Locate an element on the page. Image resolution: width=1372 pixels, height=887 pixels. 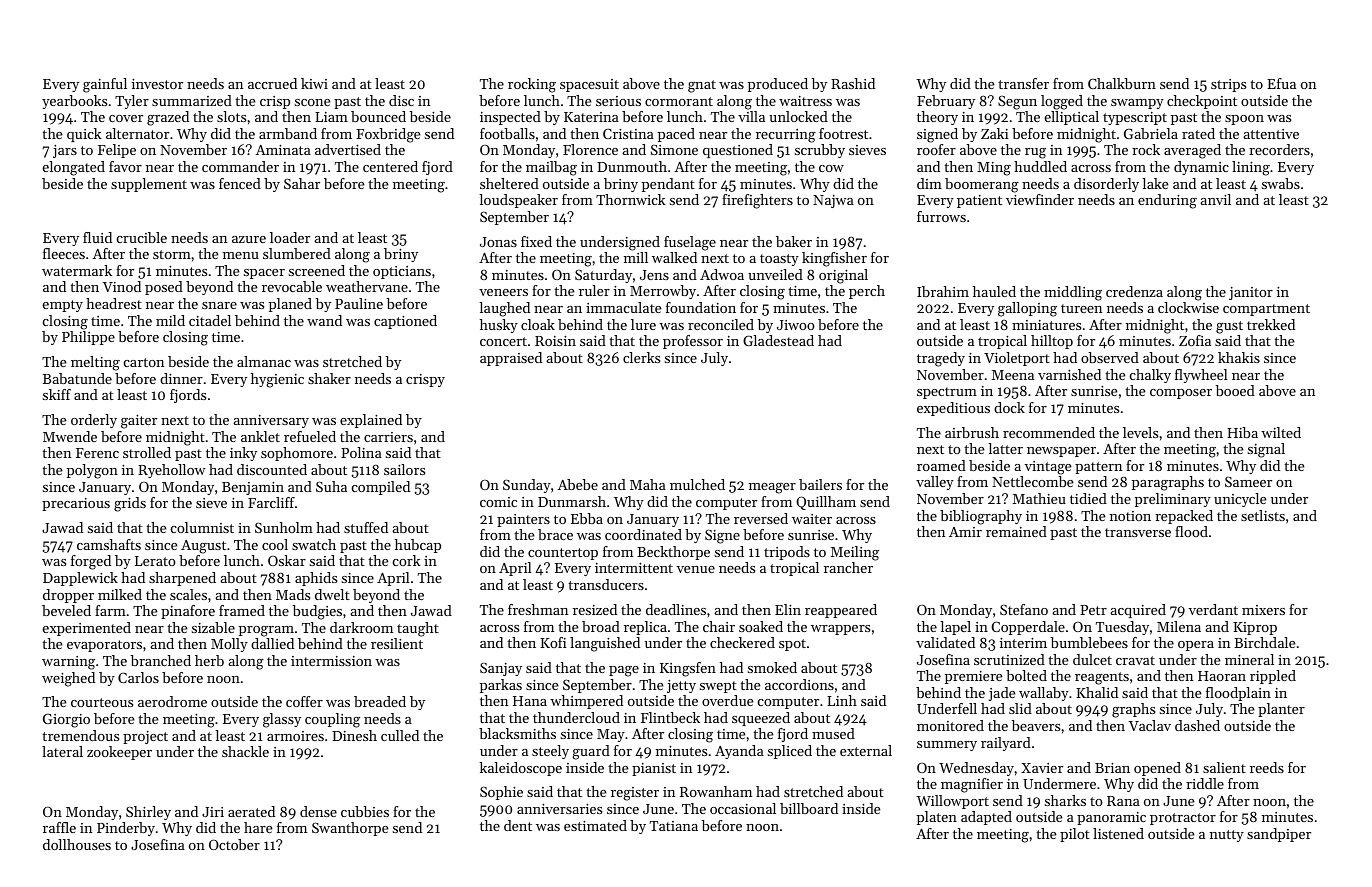
billboard is located at coordinates (809, 808).
